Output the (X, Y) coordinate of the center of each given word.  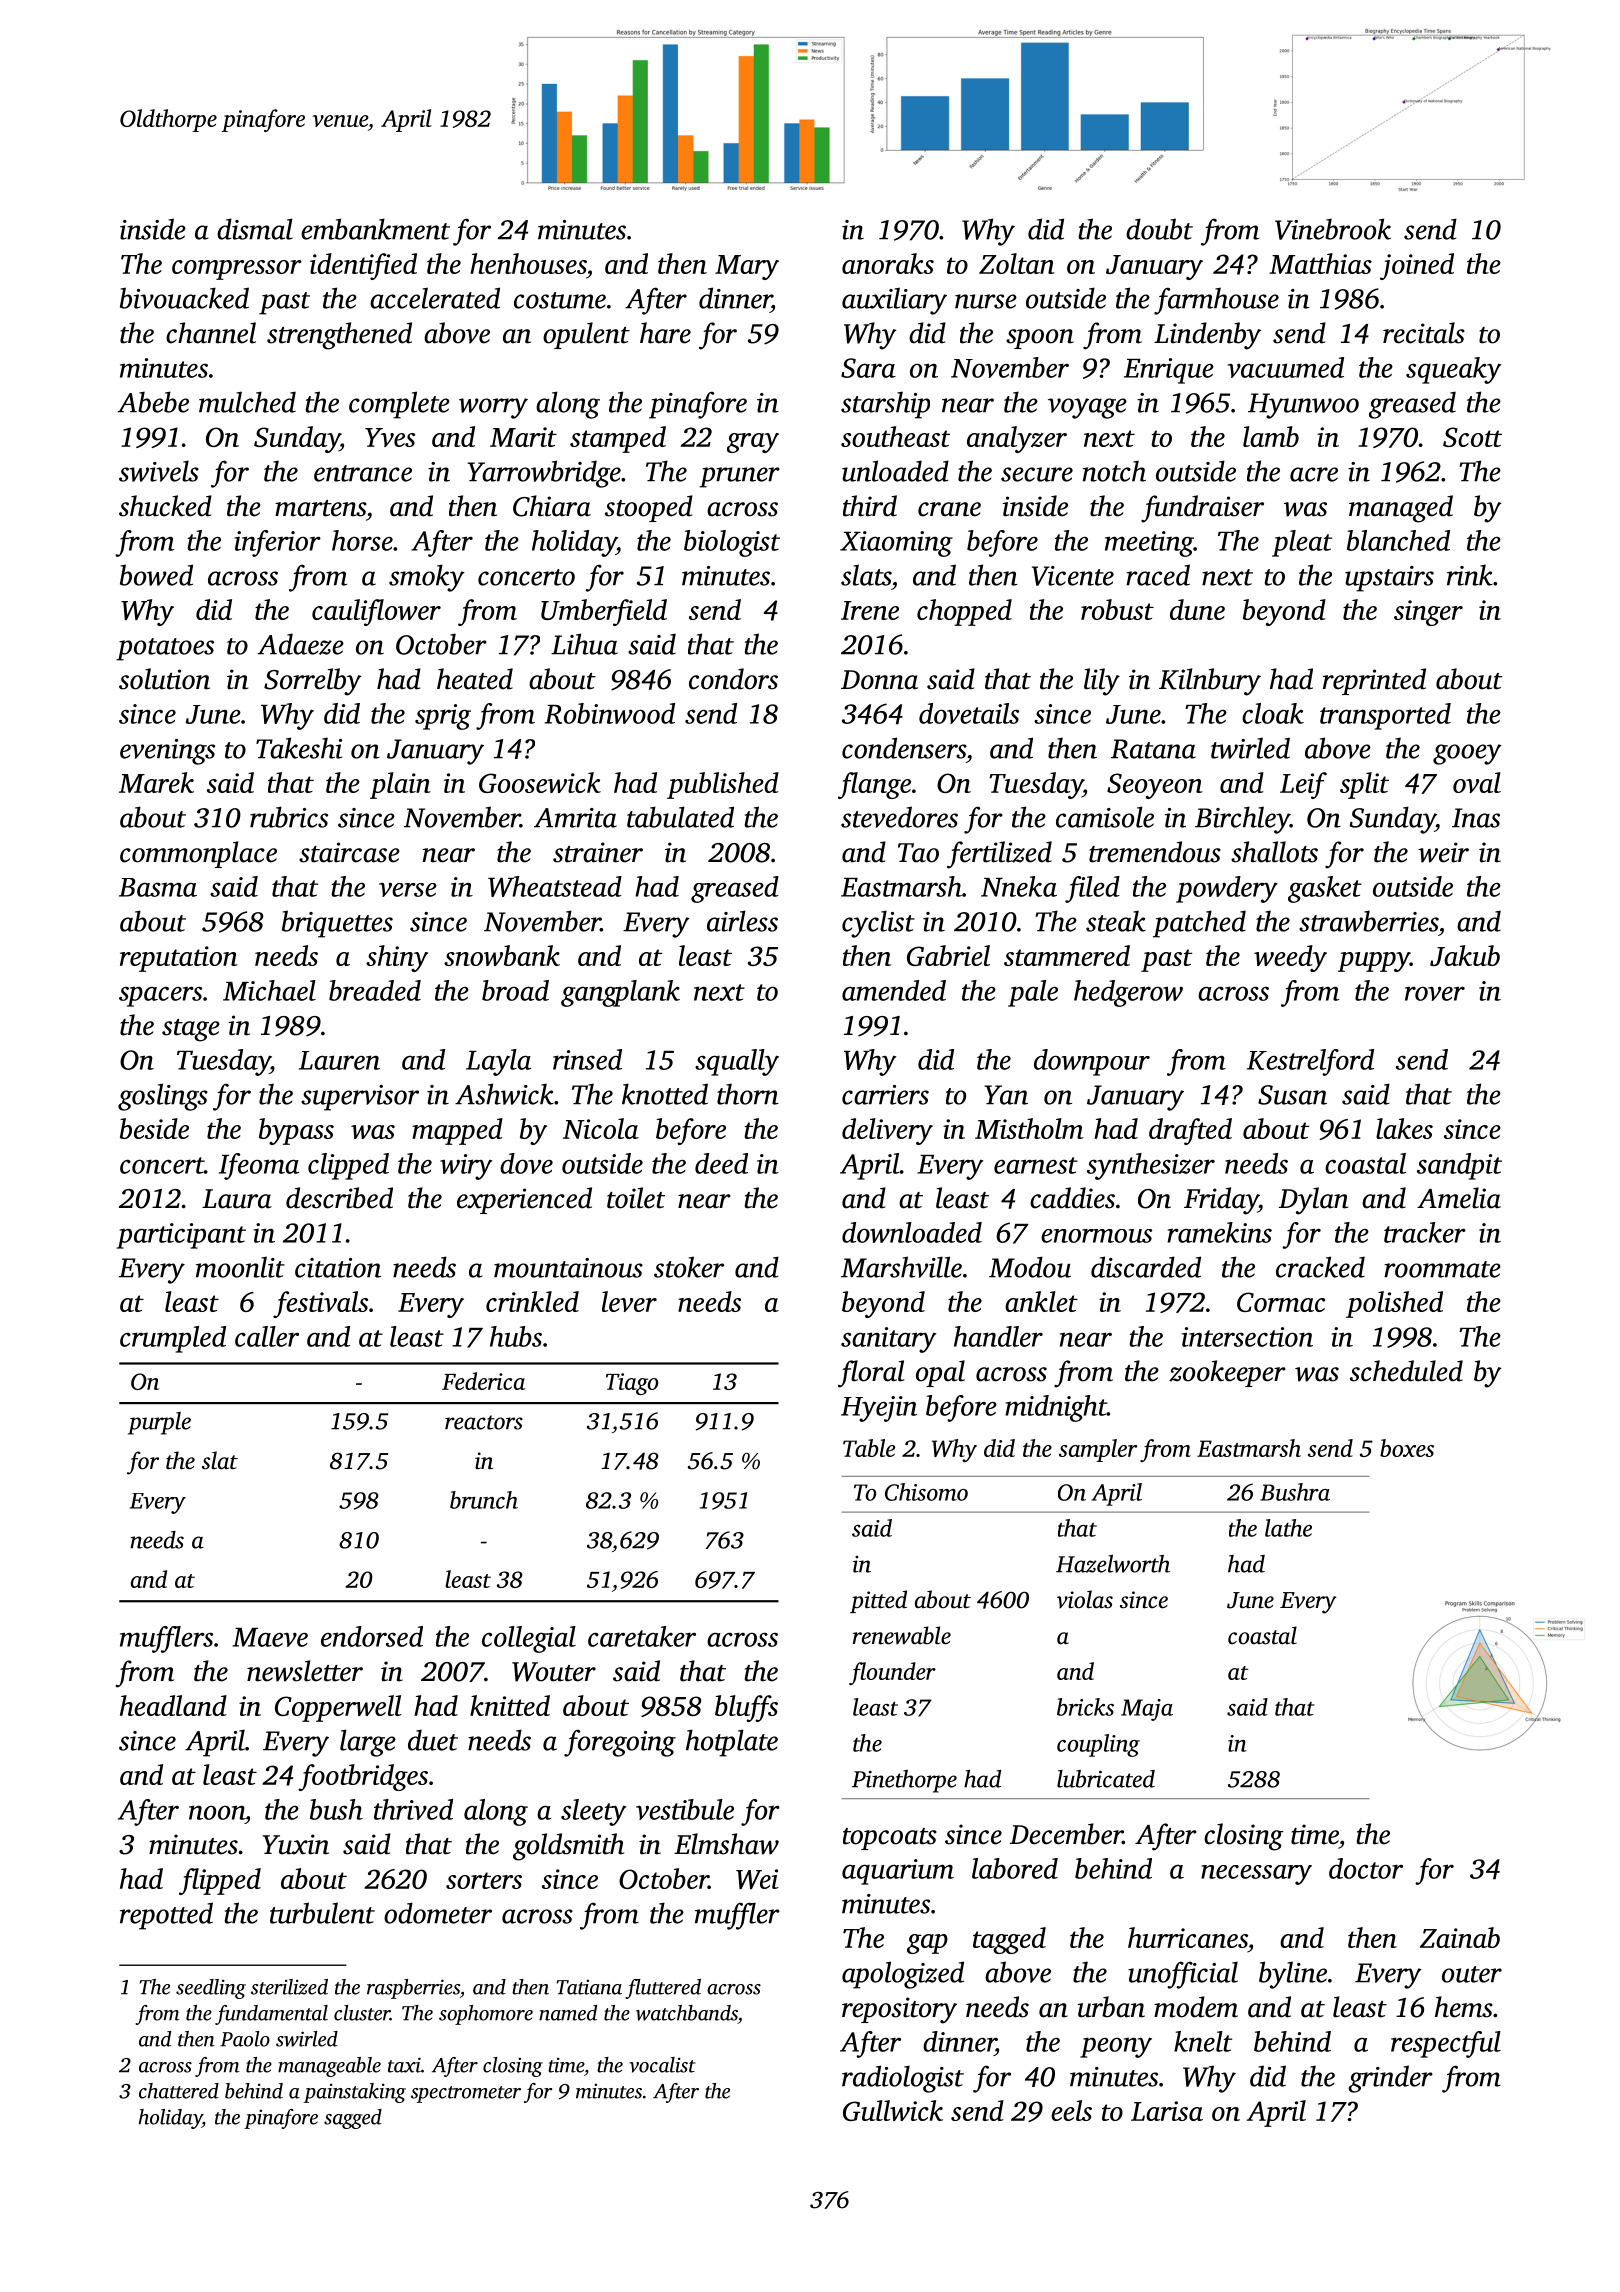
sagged (353, 2119)
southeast (895, 436)
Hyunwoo (1303, 406)
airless (742, 921)
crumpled (173, 1339)
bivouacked (184, 298)
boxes (1407, 1448)
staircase (349, 852)
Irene (870, 610)
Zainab (1460, 1937)
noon (217, 1812)
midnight (1056, 1408)
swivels (159, 471)
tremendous (1155, 852)
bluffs (746, 1708)
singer (1428, 613)
